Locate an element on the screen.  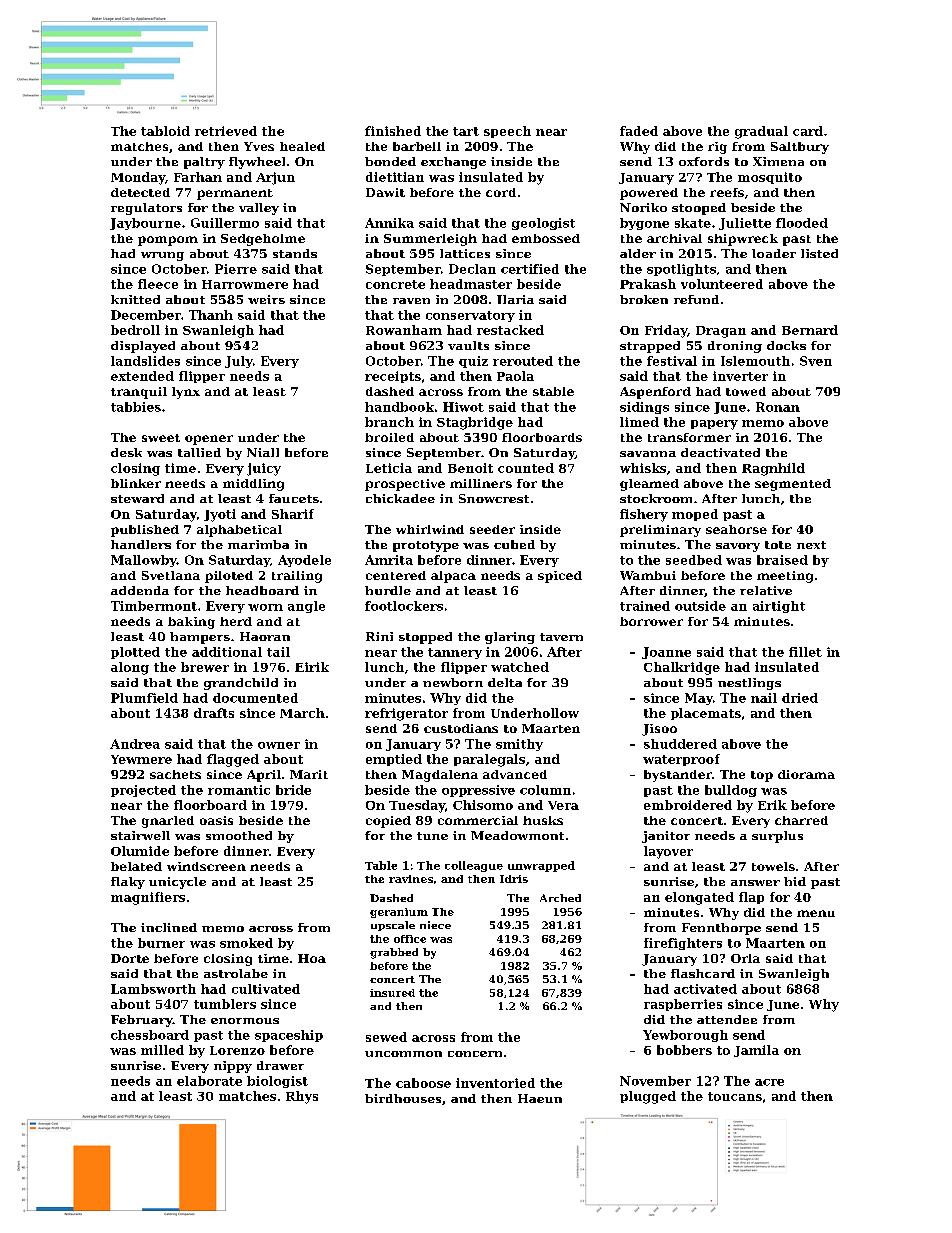
gradual is located at coordinates (761, 132).
